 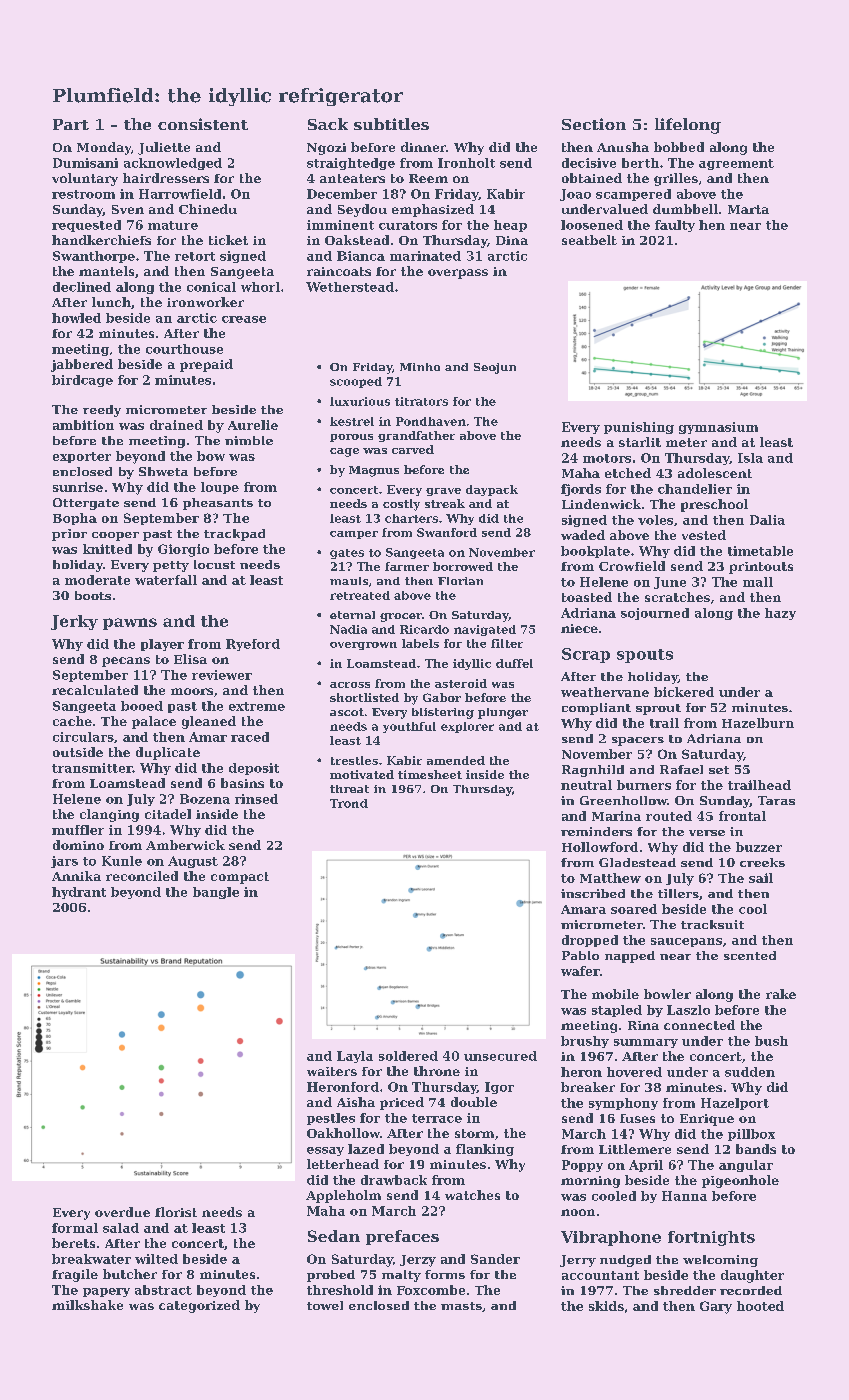 What do you see at coordinates (495, 368) in the document?
I see `Seojun` at bounding box center [495, 368].
